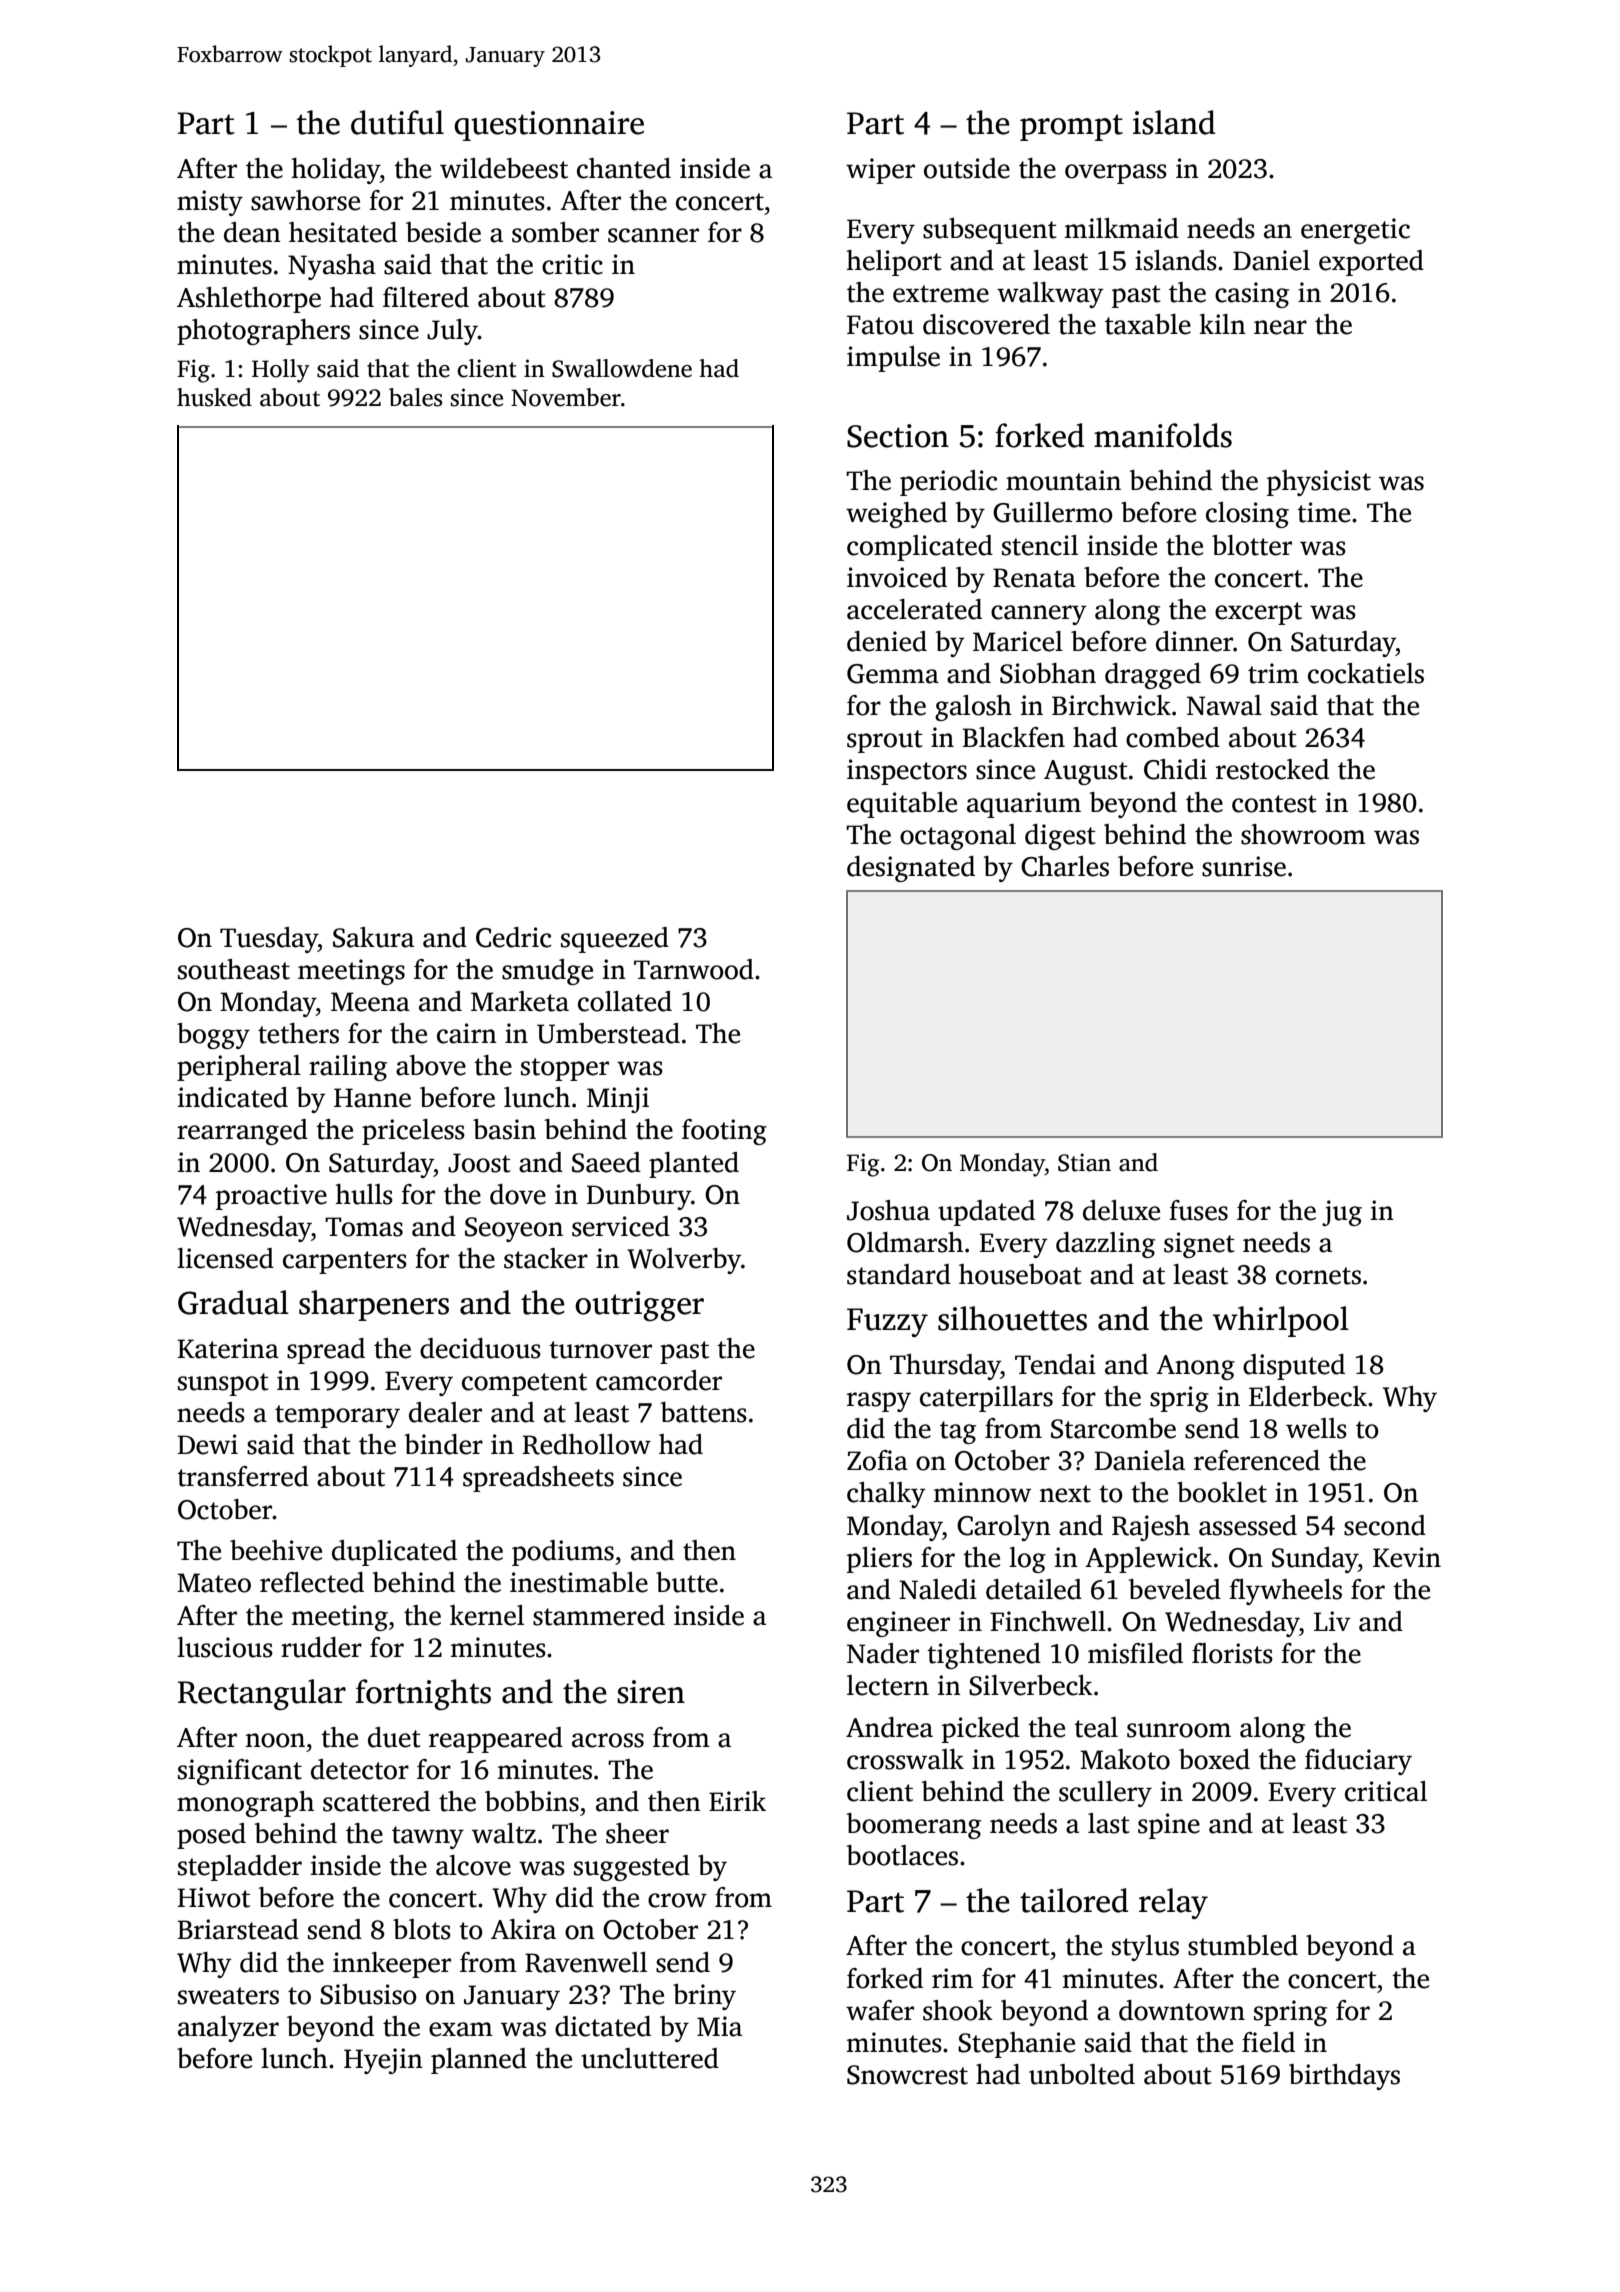 The image size is (1620, 2292). What do you see at coordinates (1243, 1945) in the page?
I see `stumbled` at bounding box center [1243, 1945].
